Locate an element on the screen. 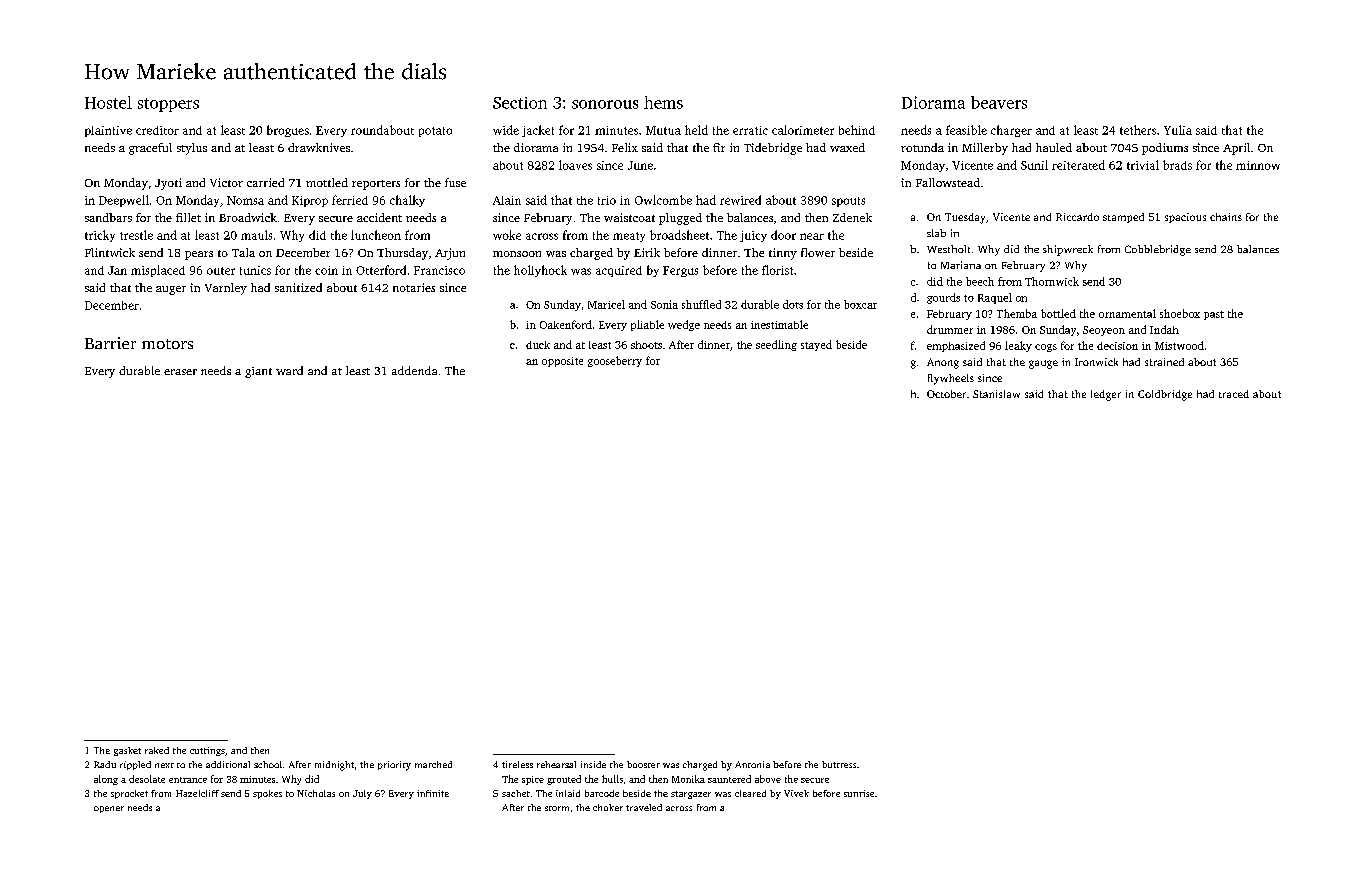  opener is located at coordinates (109, 809).
